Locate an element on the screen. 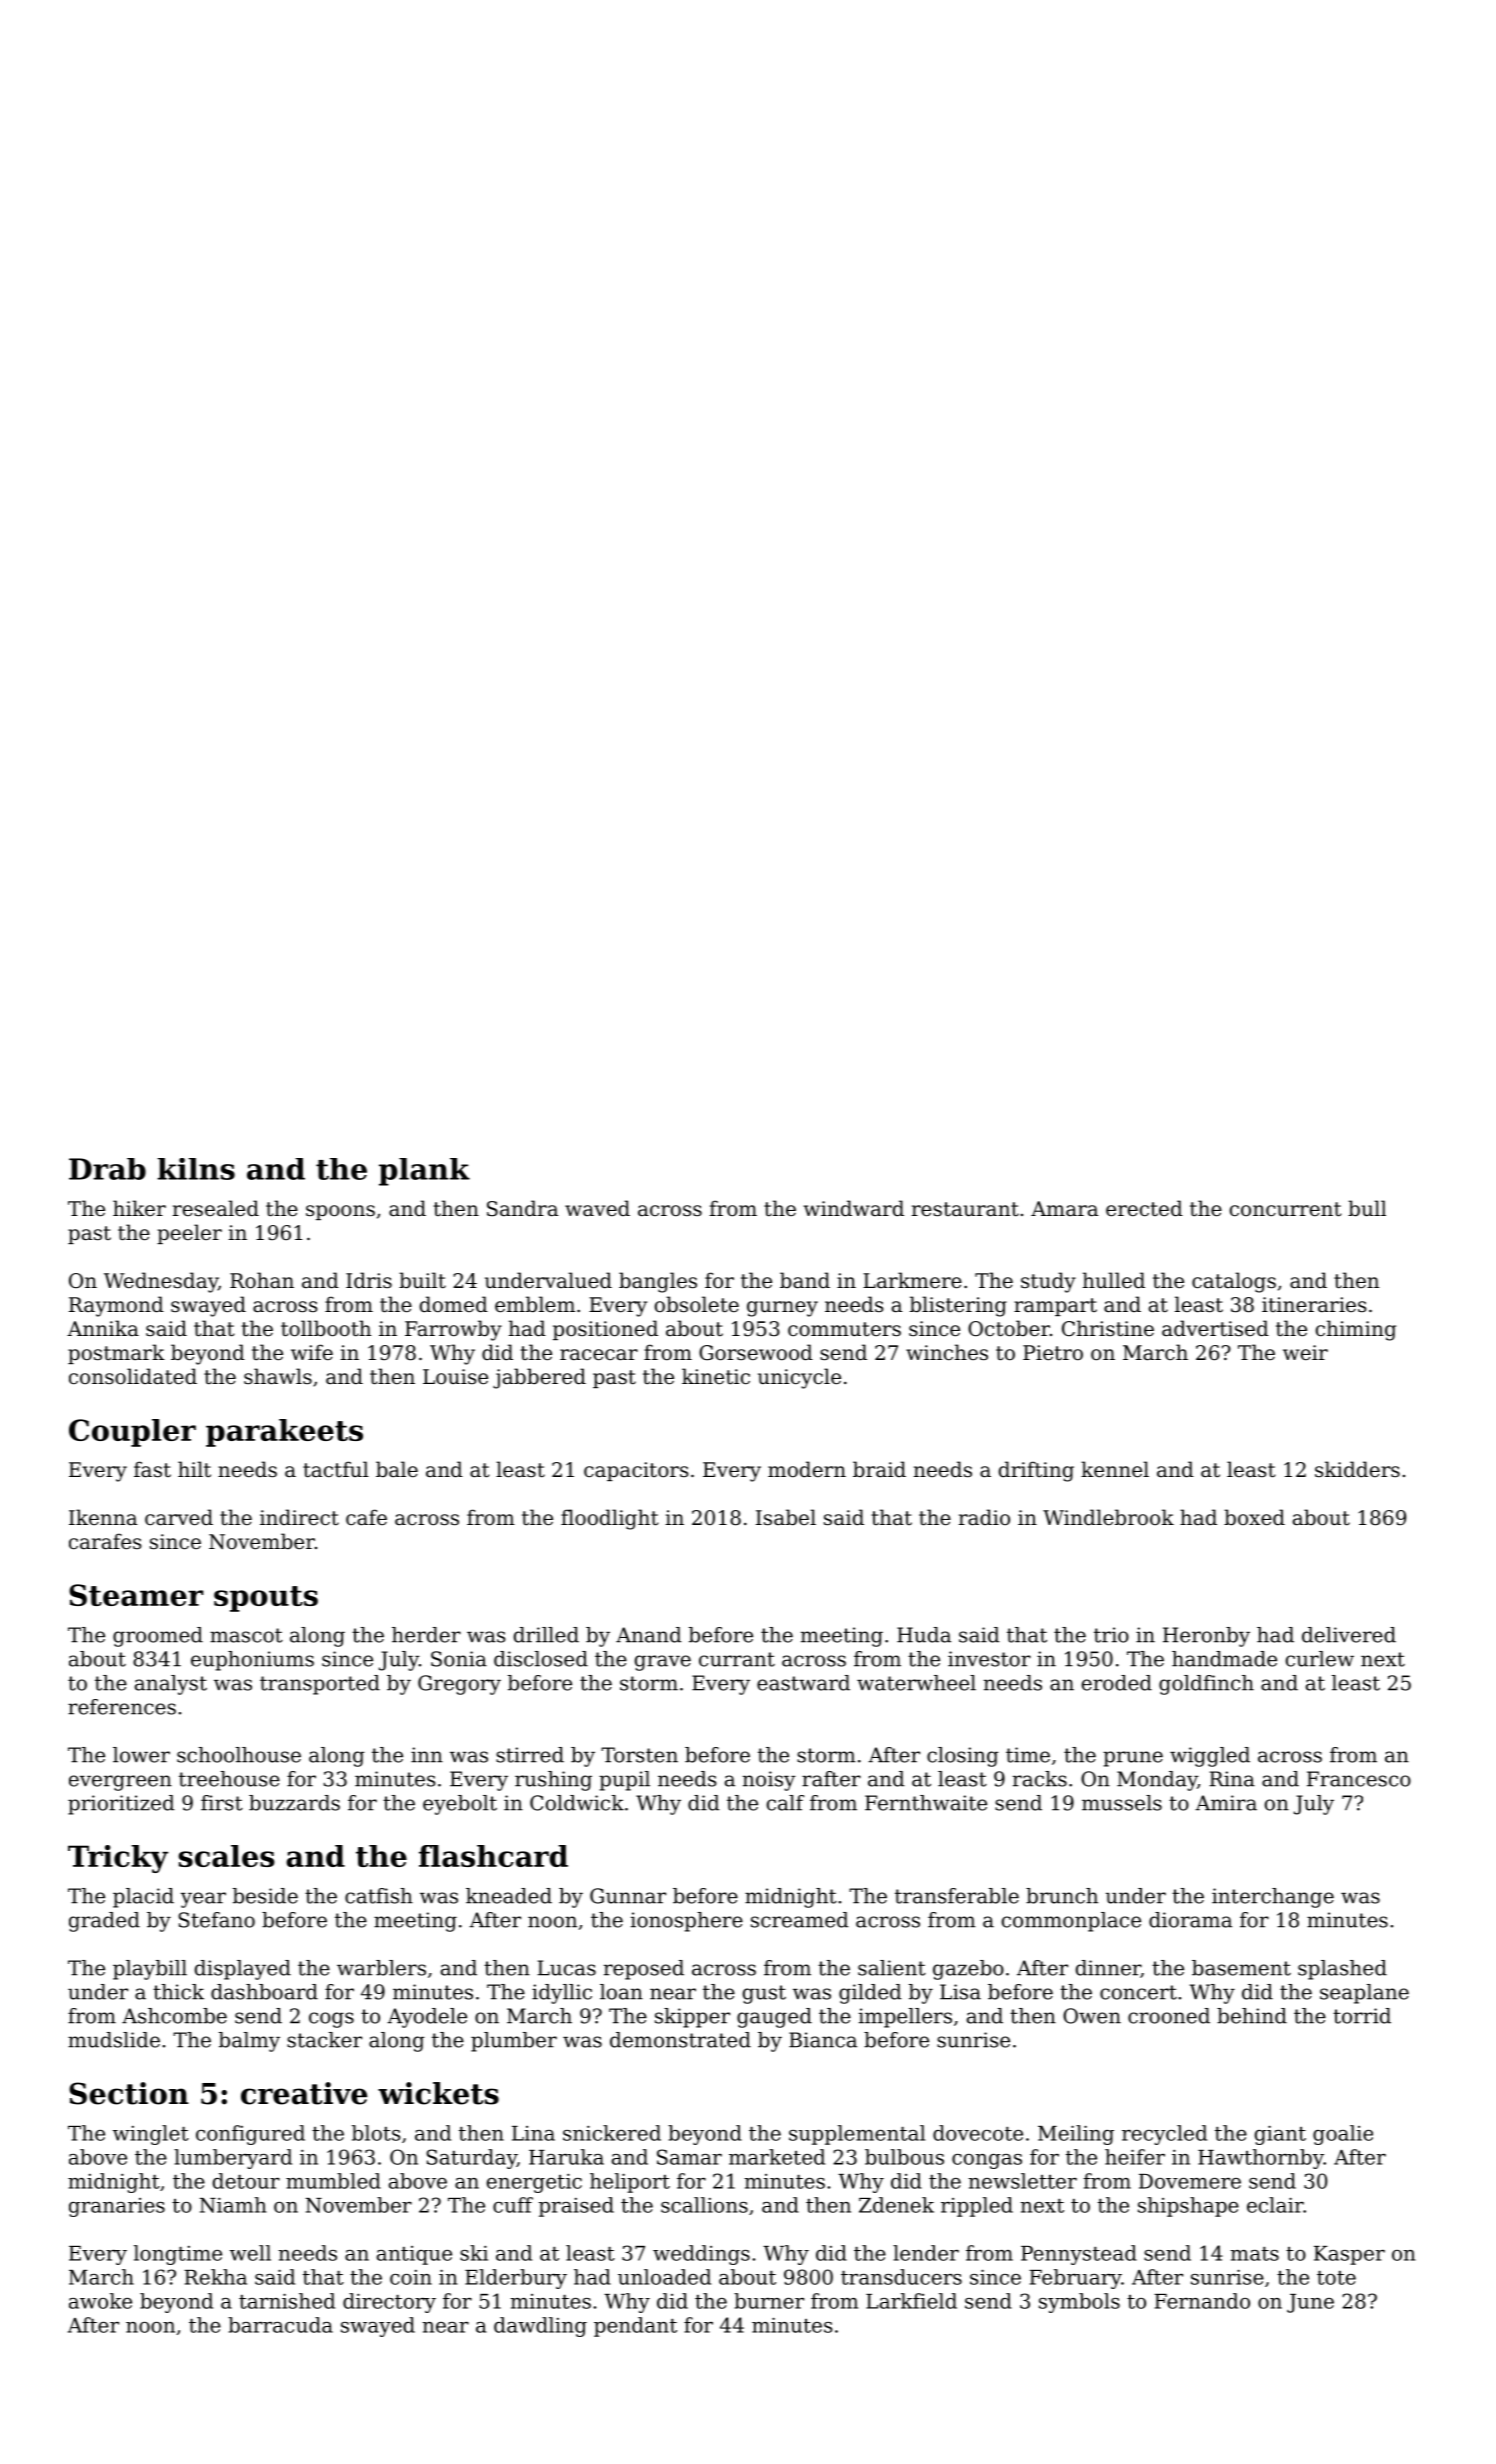 The width and height of the screenshot is (1496, 2464). currant is located at coordinates (737, 1659).
